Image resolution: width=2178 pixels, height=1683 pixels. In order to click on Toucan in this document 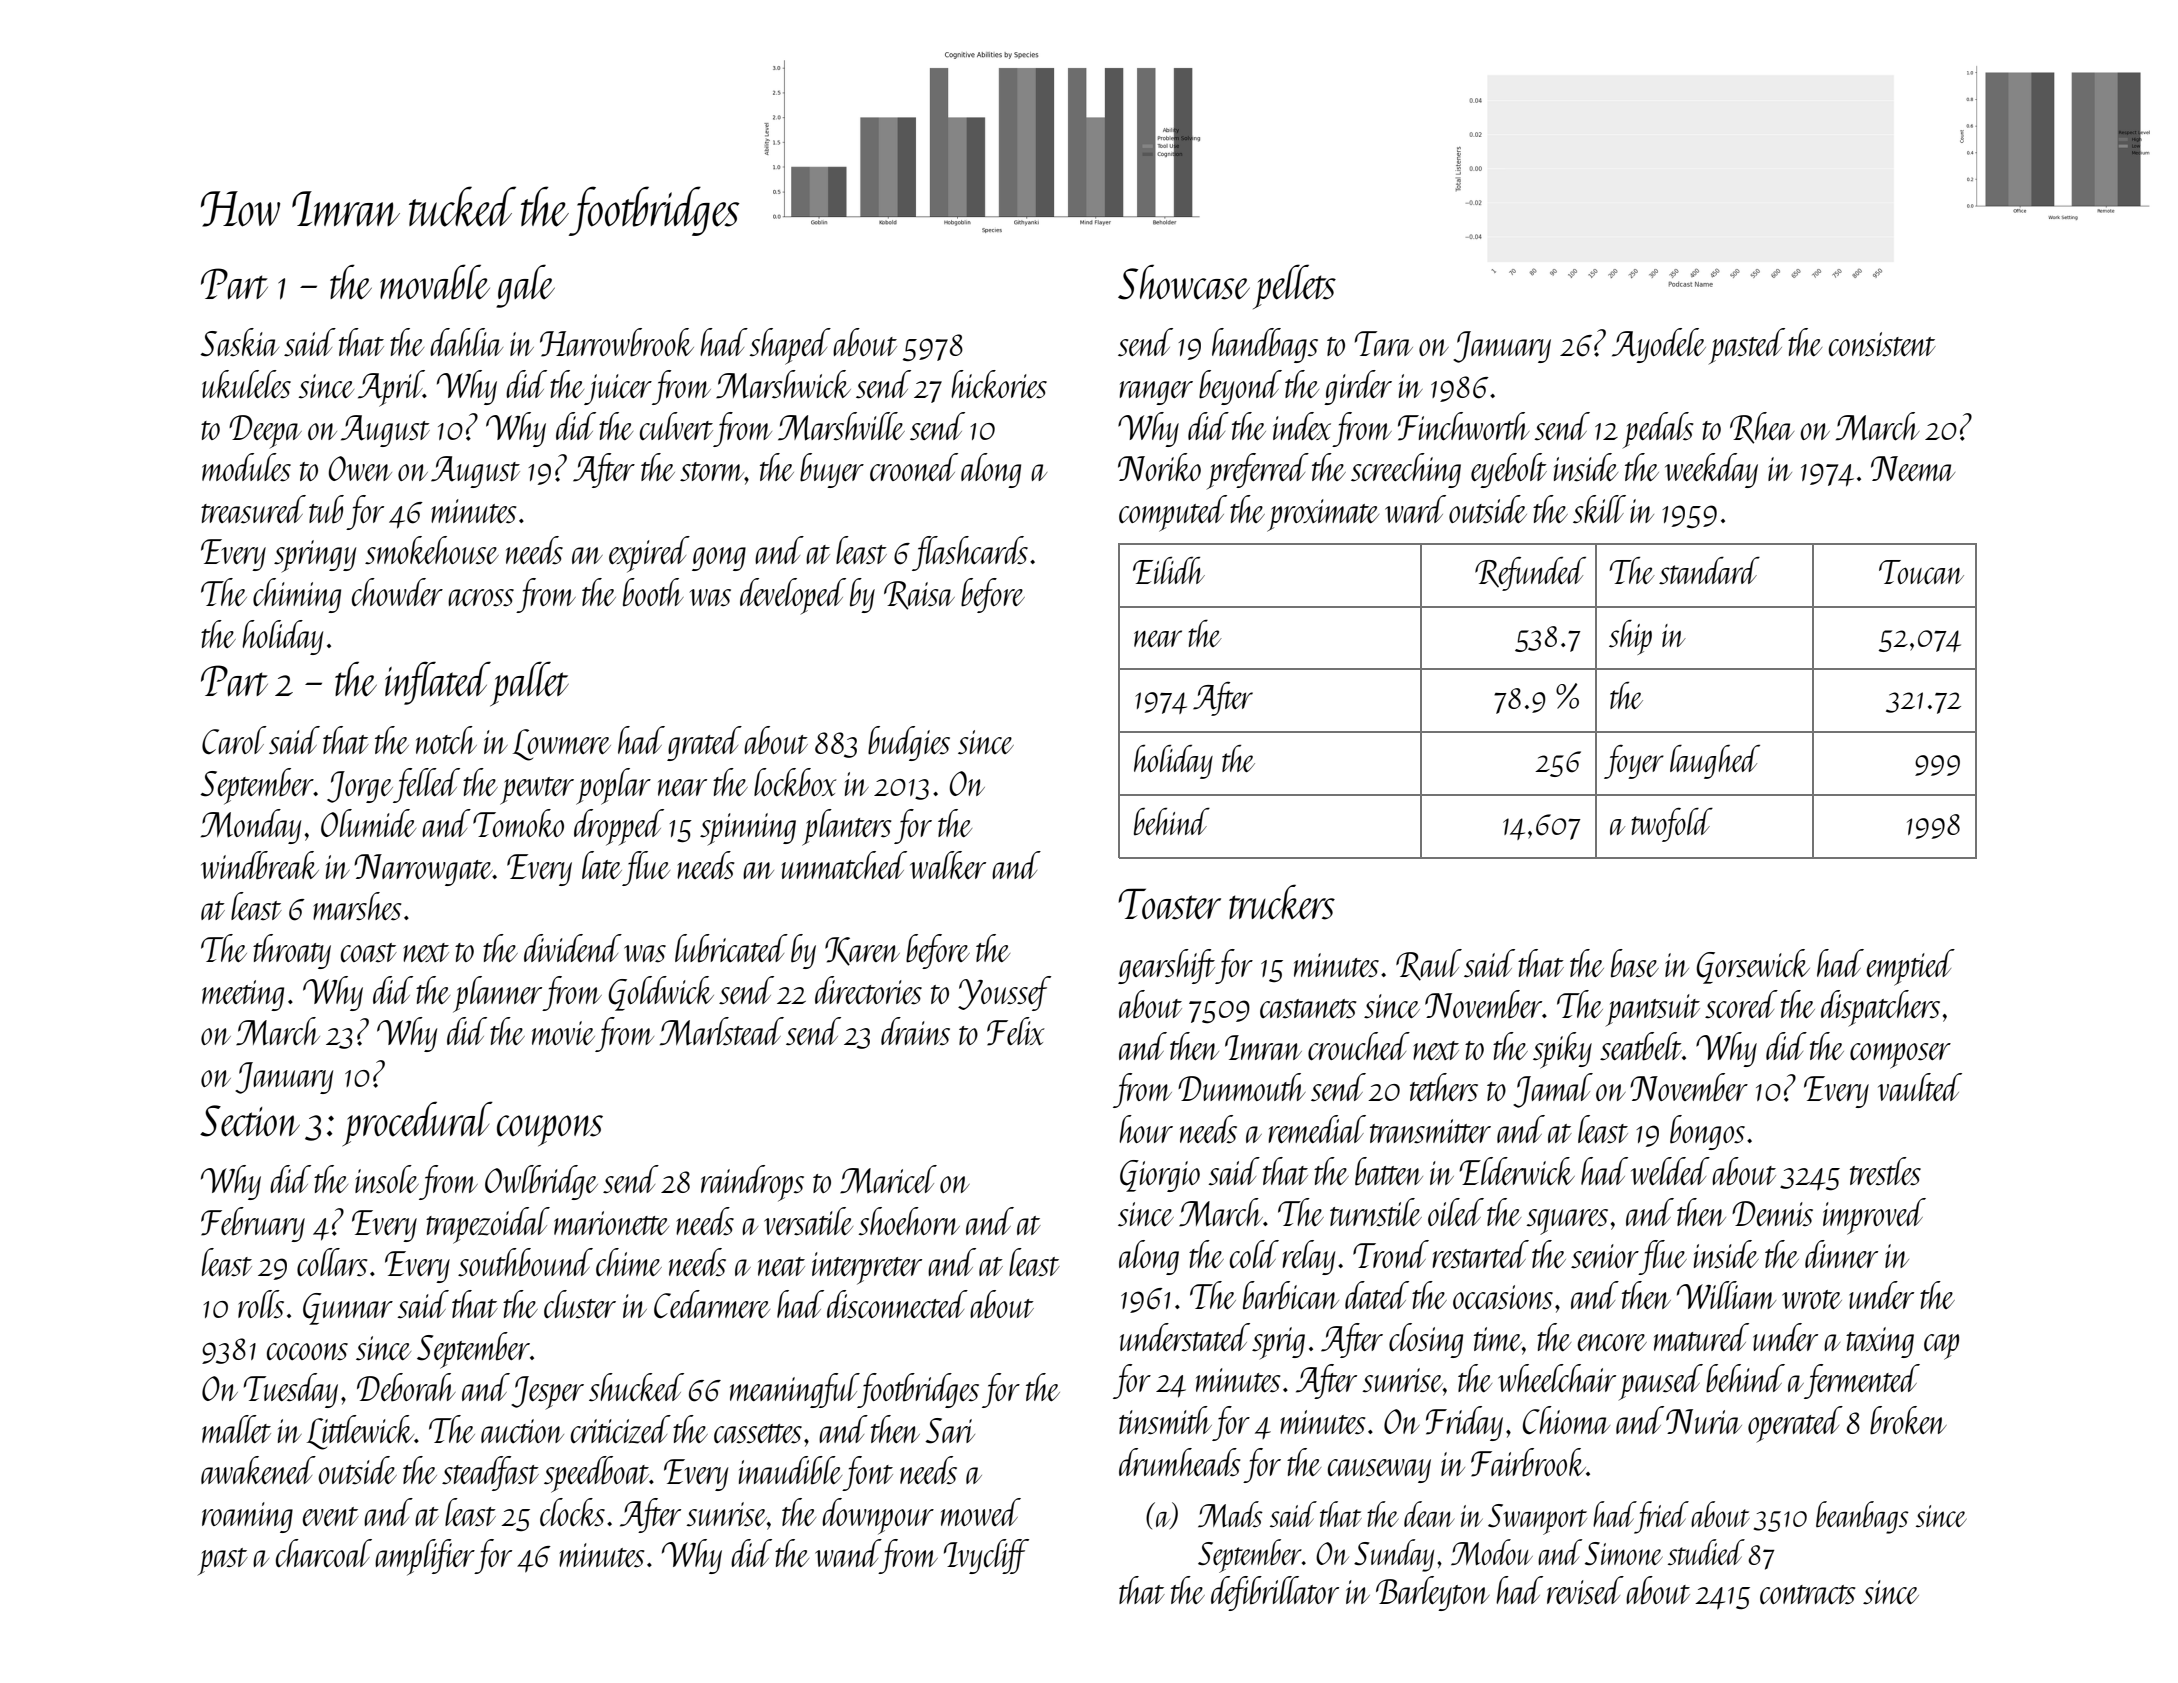, I will do `click(1921, 572)`.
